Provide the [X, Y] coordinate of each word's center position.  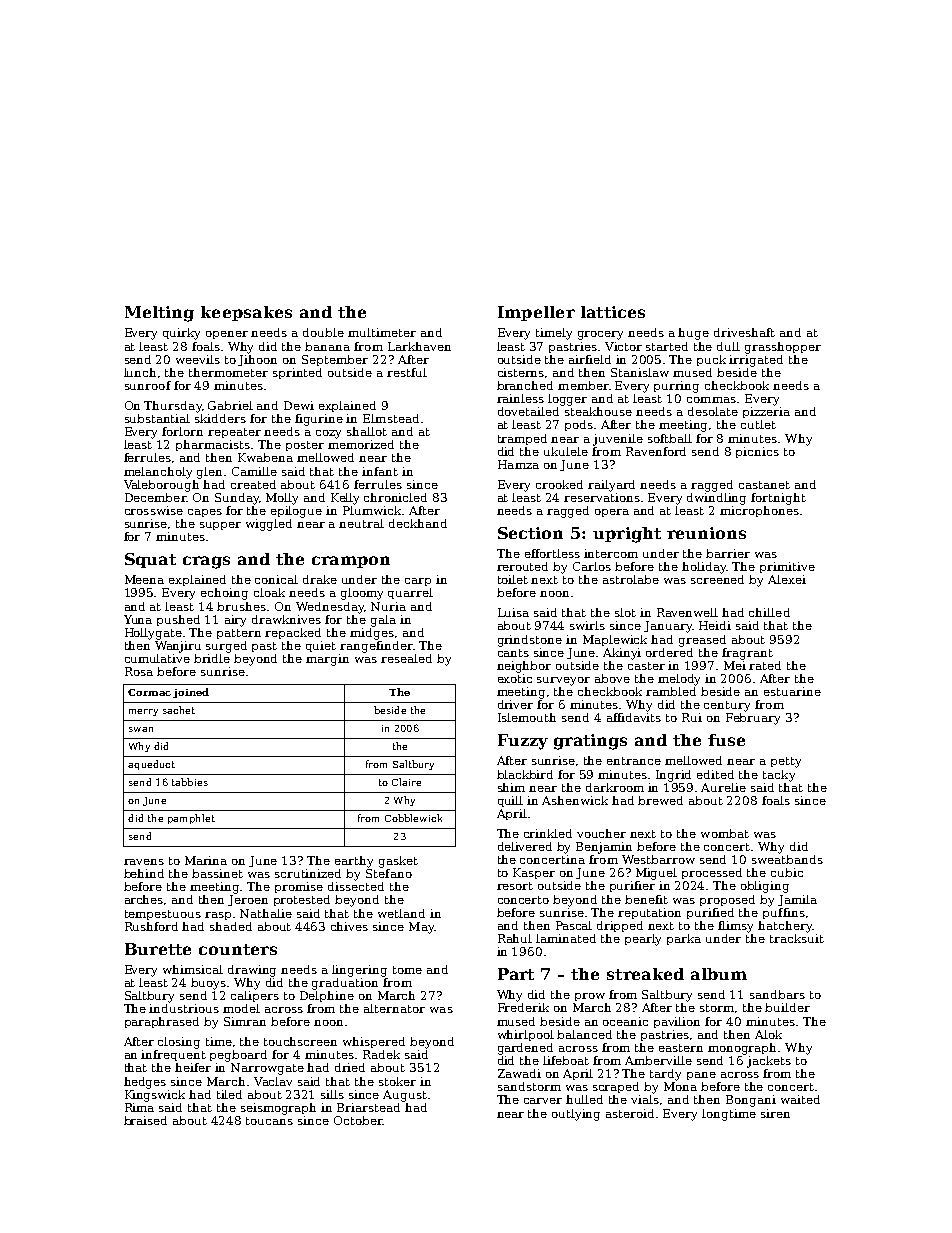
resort [515, 886]
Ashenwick [575, 800]
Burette [158, 949]
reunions [706, 533]
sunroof [148, 385]
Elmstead [391, 418]
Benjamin [604, 848]
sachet [179, 710]
